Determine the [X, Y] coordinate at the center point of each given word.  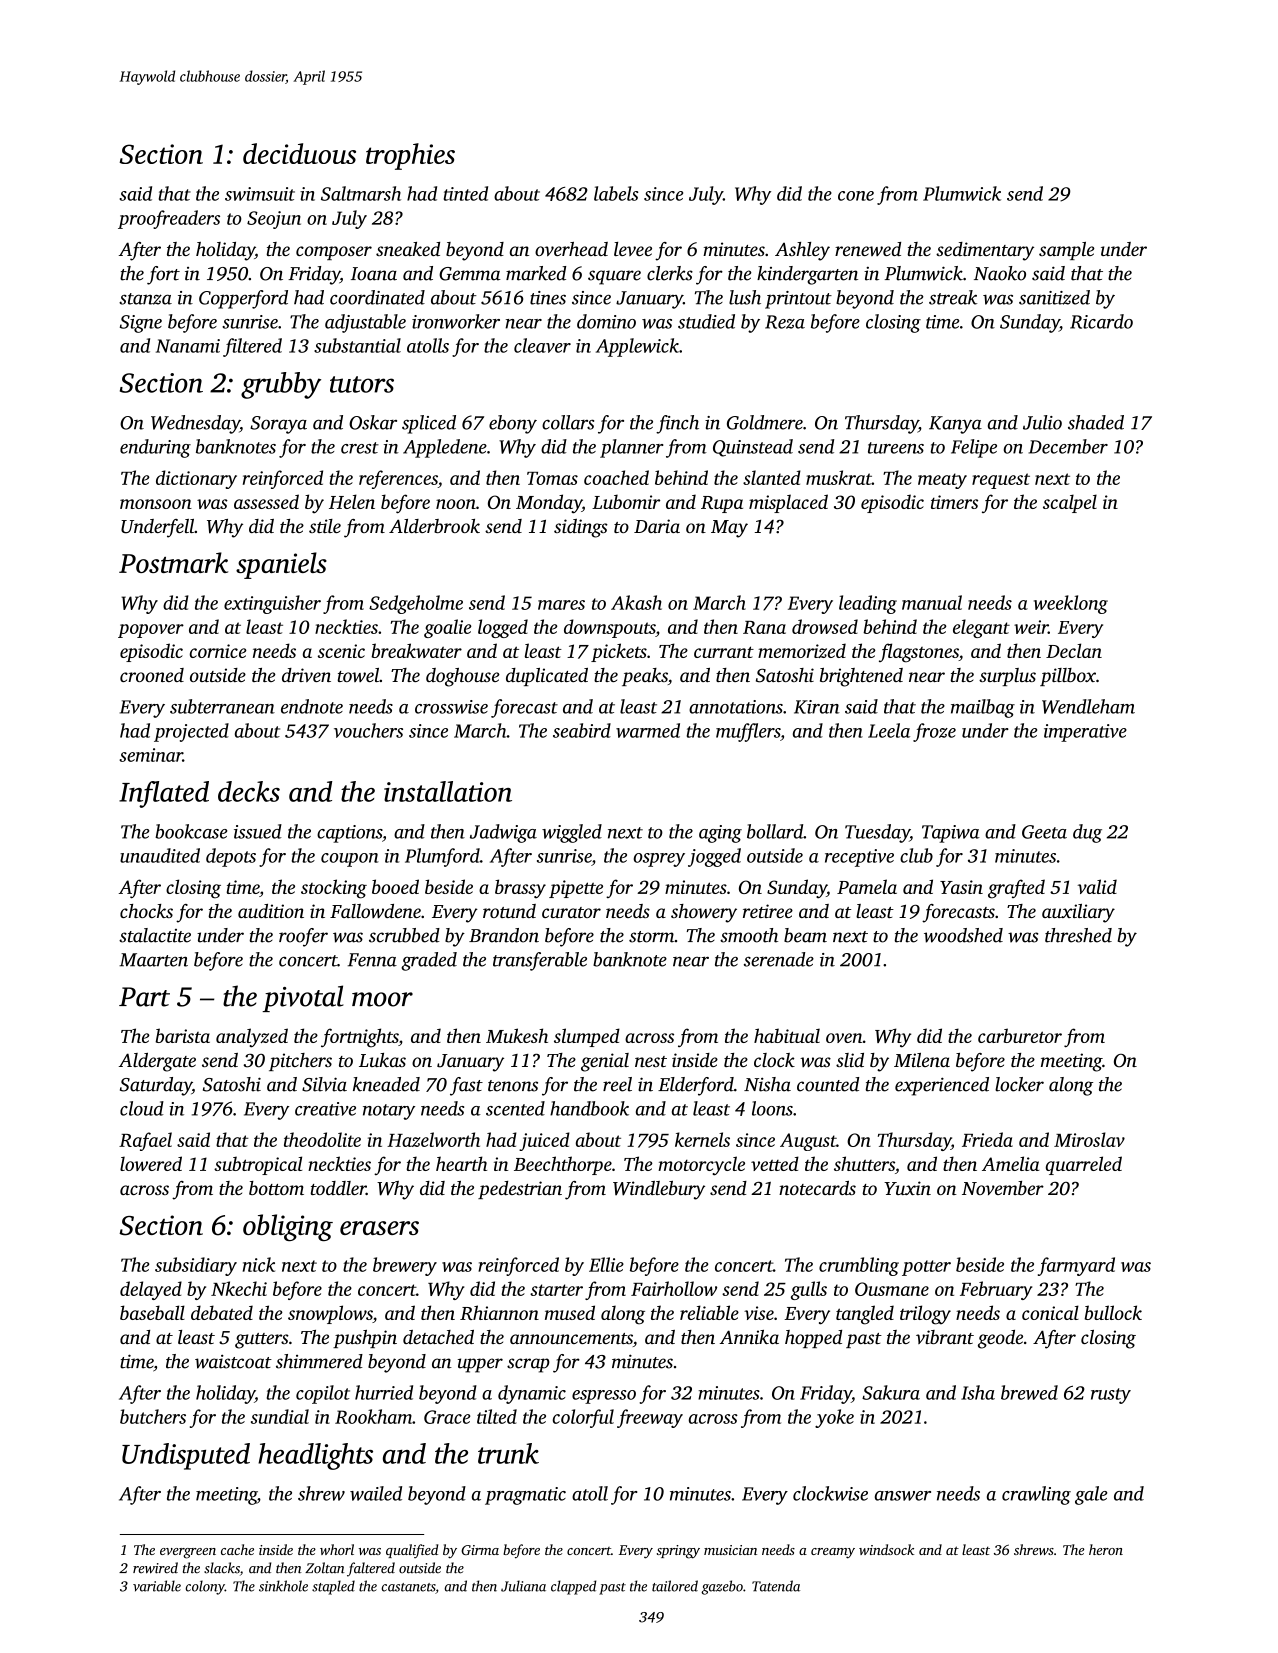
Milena [922, 1060]
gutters [262, 1341]
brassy [520, 888]
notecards [817, 1188]
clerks [670, 273]
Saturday [156, 1086]
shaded [1096, 422]
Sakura [891, 1392]
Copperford [243, 299]
